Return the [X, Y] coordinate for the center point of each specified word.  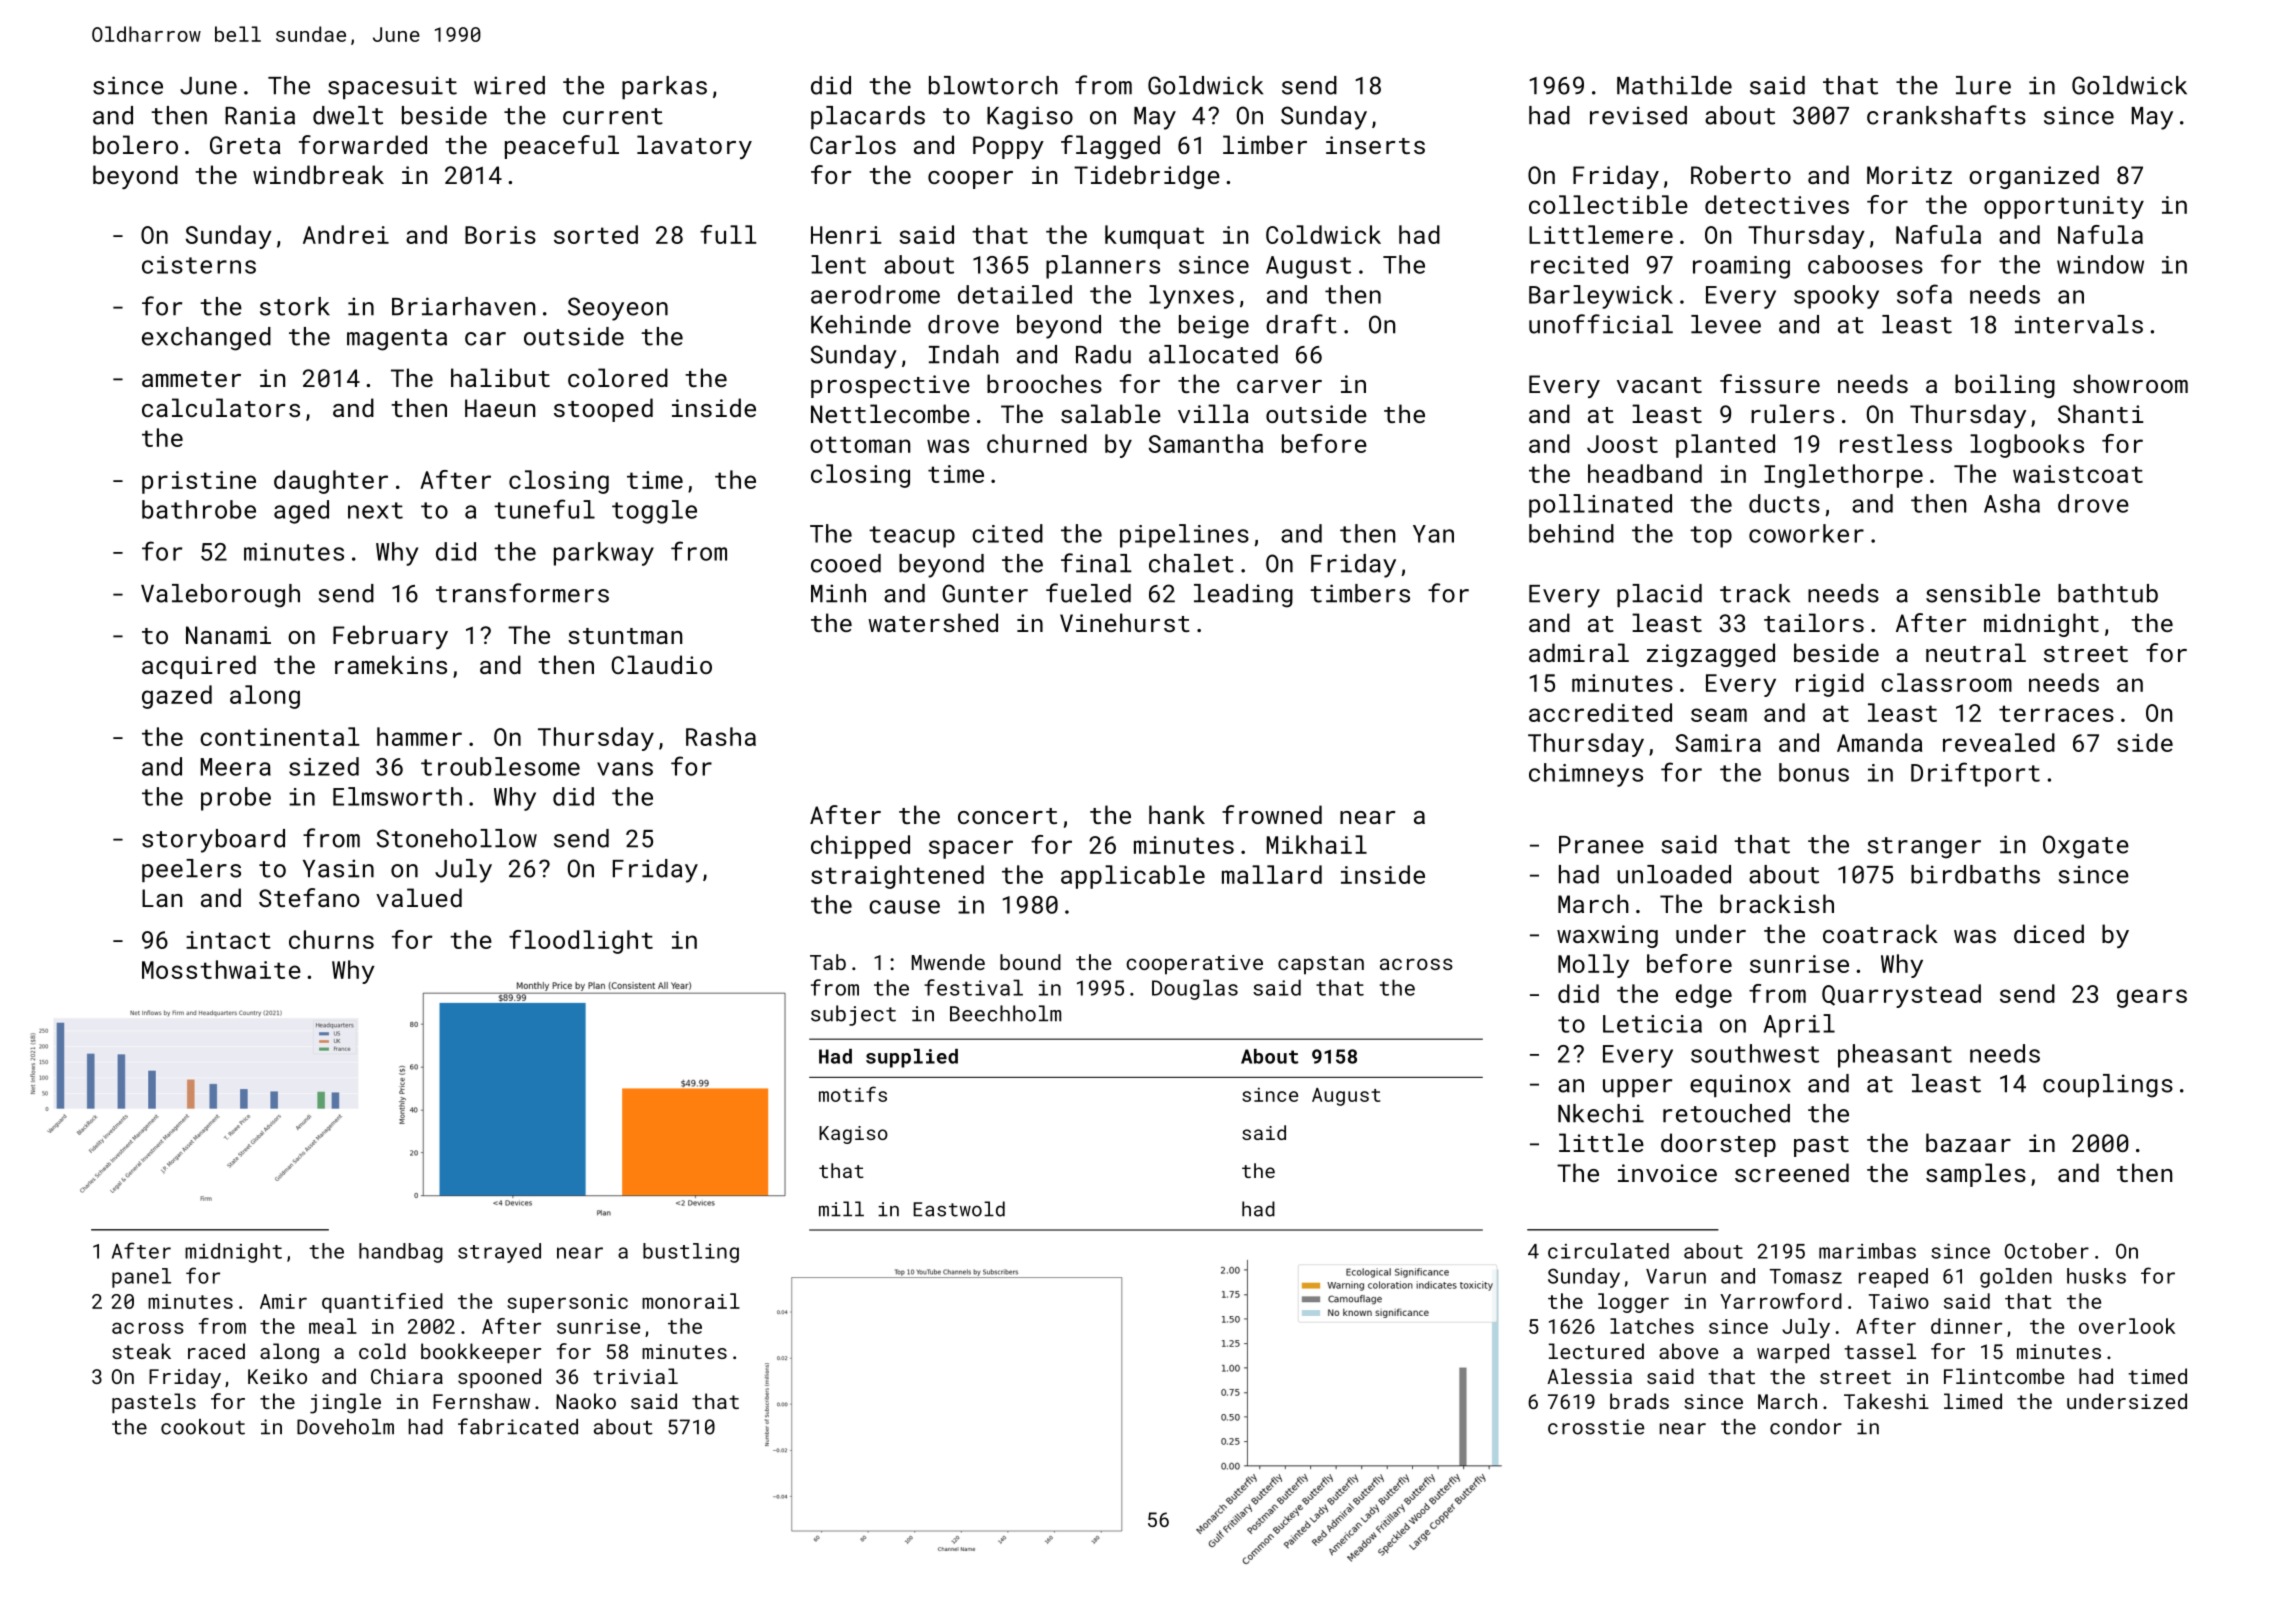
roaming [1741, 267]
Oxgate [2086, 847]
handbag [401, 1253]
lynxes [1191, 297]
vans [625, 769]
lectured [1596, 1351]
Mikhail [1317, 844]
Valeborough [220, 596]
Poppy [1008, 147]
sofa [1924, 294]
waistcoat [2078, 474]
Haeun [500, 408]
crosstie [1596, 1427]
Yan [1433, 534]
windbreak [318, 174]
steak [141, 1351]
